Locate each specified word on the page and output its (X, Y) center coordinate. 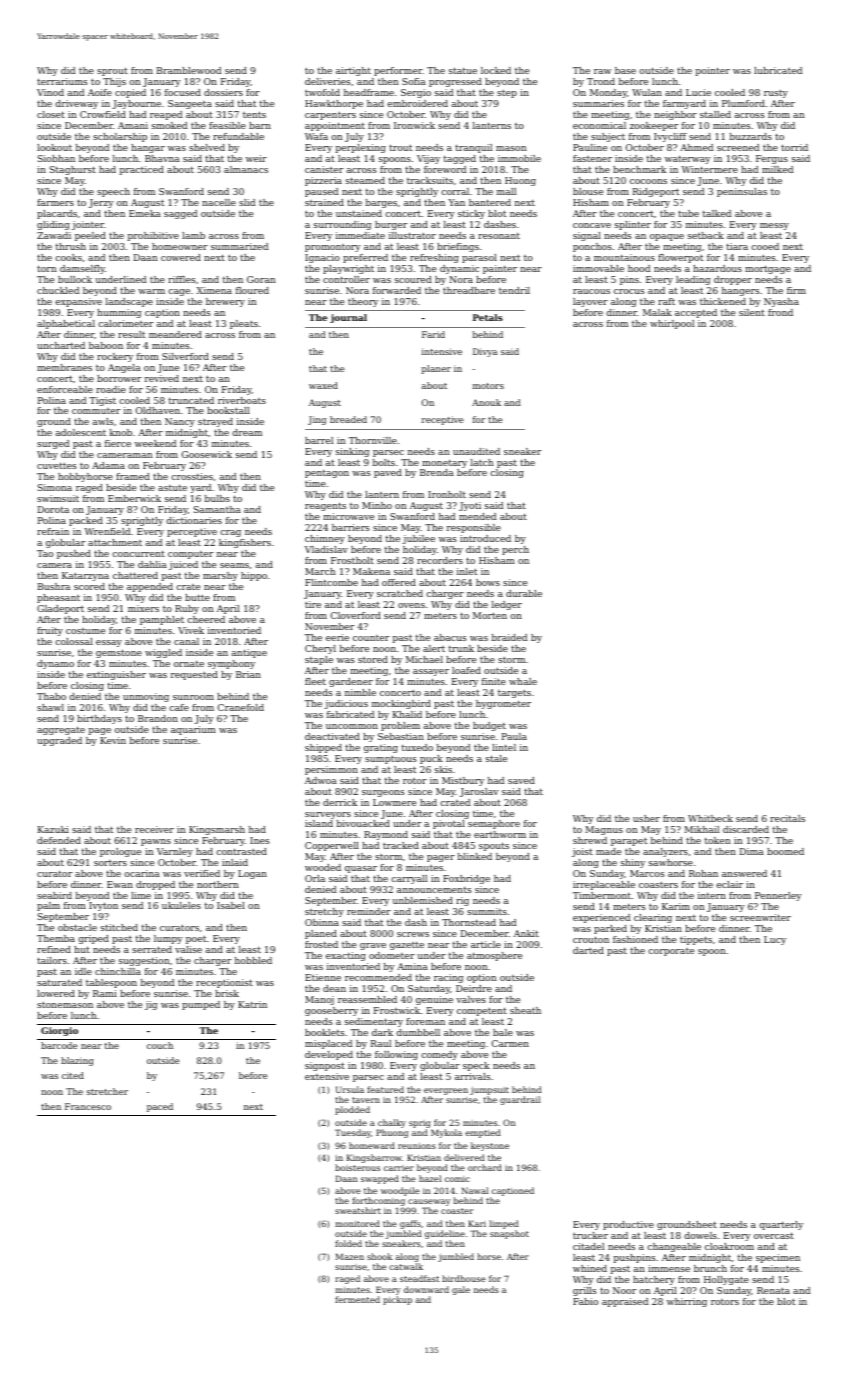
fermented (357, 1299)
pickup (397, 1300)
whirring (687, 1302)
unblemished (423, 900)
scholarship (120, 137)
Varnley (175, 852)
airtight (353, 71)
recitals (787, 818)
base (625, 70)
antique (249, 653)
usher (646, 818)
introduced (485, 538)
